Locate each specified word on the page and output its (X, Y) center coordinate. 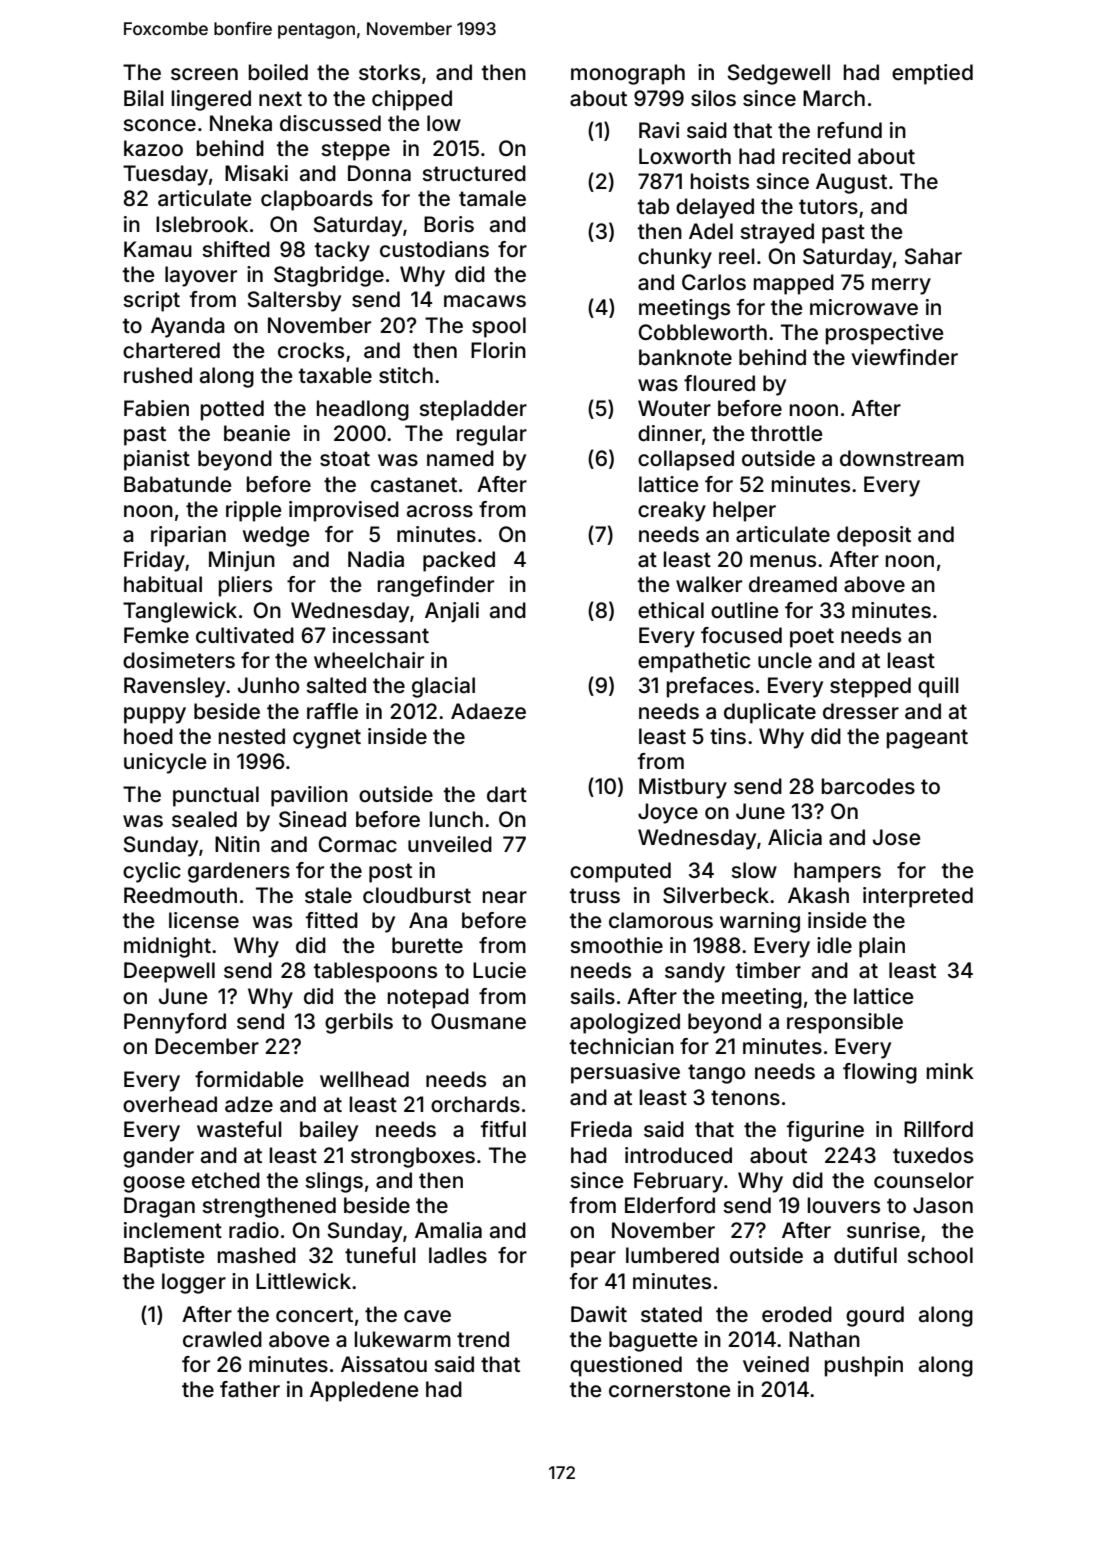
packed (459, 561)
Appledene (364, 1391)
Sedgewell (779, 74)
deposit (874, 536)
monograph (628, 74)
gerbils (359, 1023)
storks (389, 72)
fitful (503, 1129)
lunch (456, 819)
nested (252, 736)
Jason (943, 1205)
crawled (222, 1339)
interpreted (918, 897)
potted (232, 410)
